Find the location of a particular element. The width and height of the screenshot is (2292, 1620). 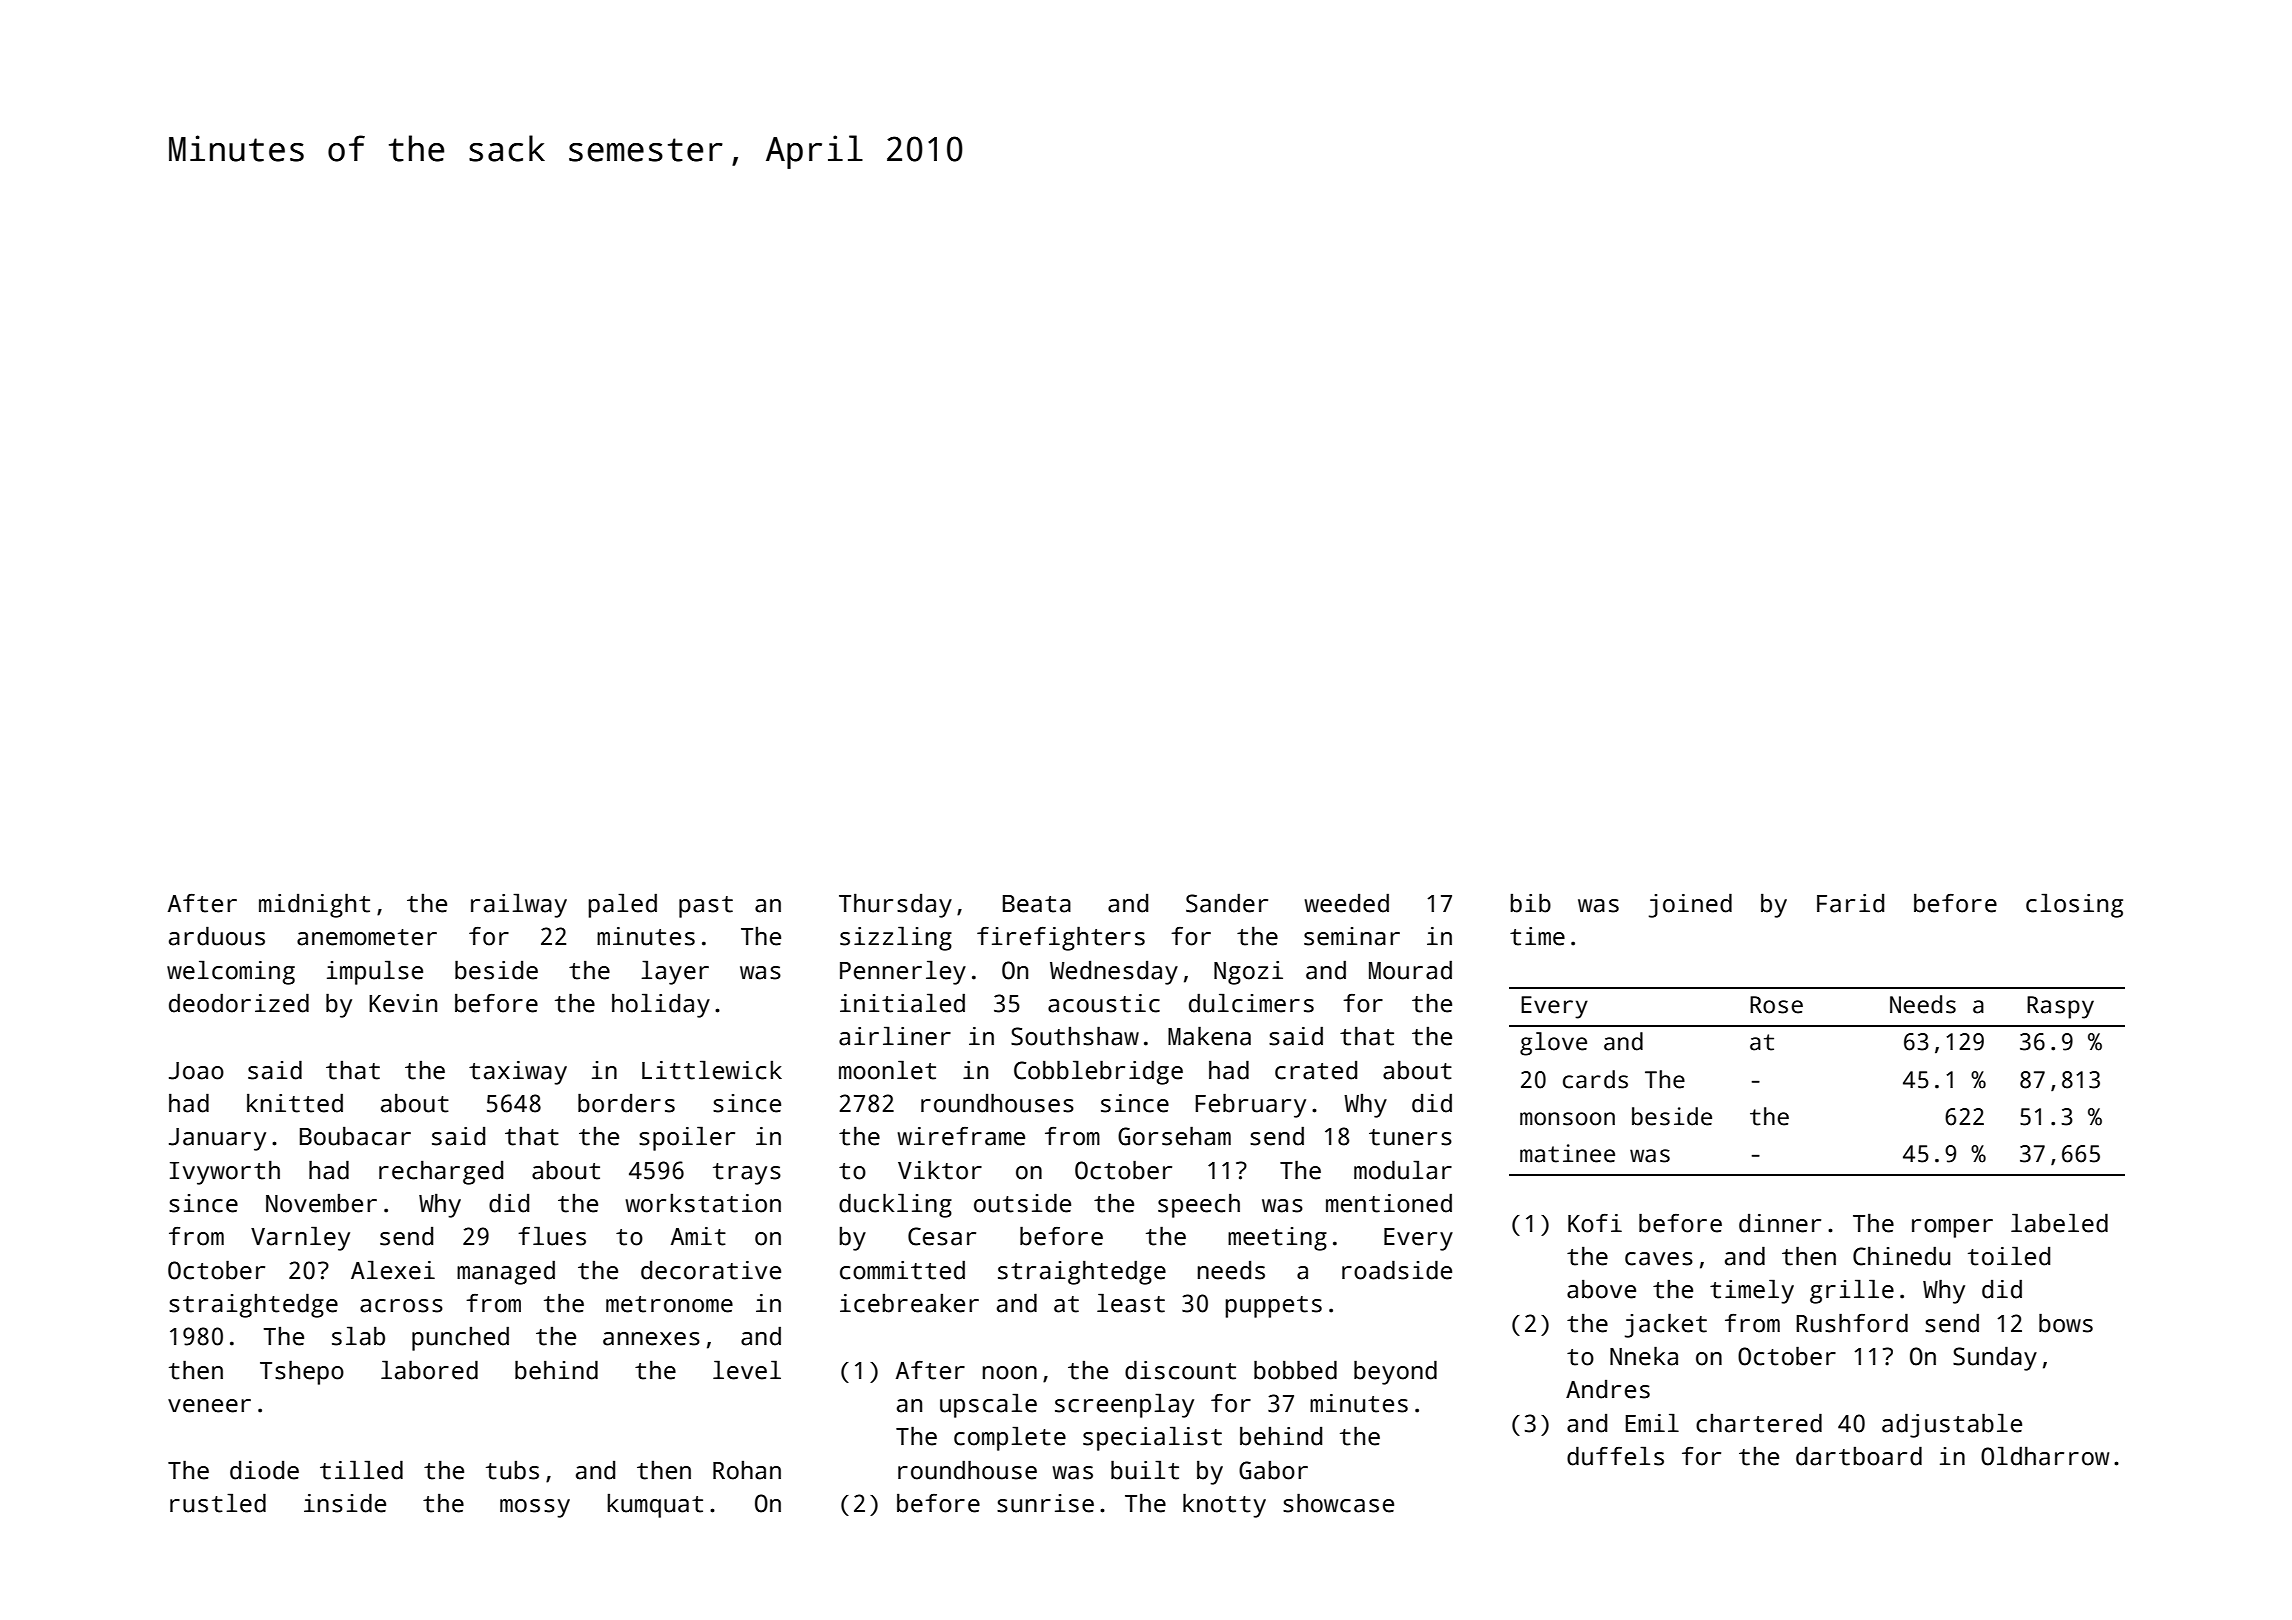

seminar is located at coordinates (1352, 936).
